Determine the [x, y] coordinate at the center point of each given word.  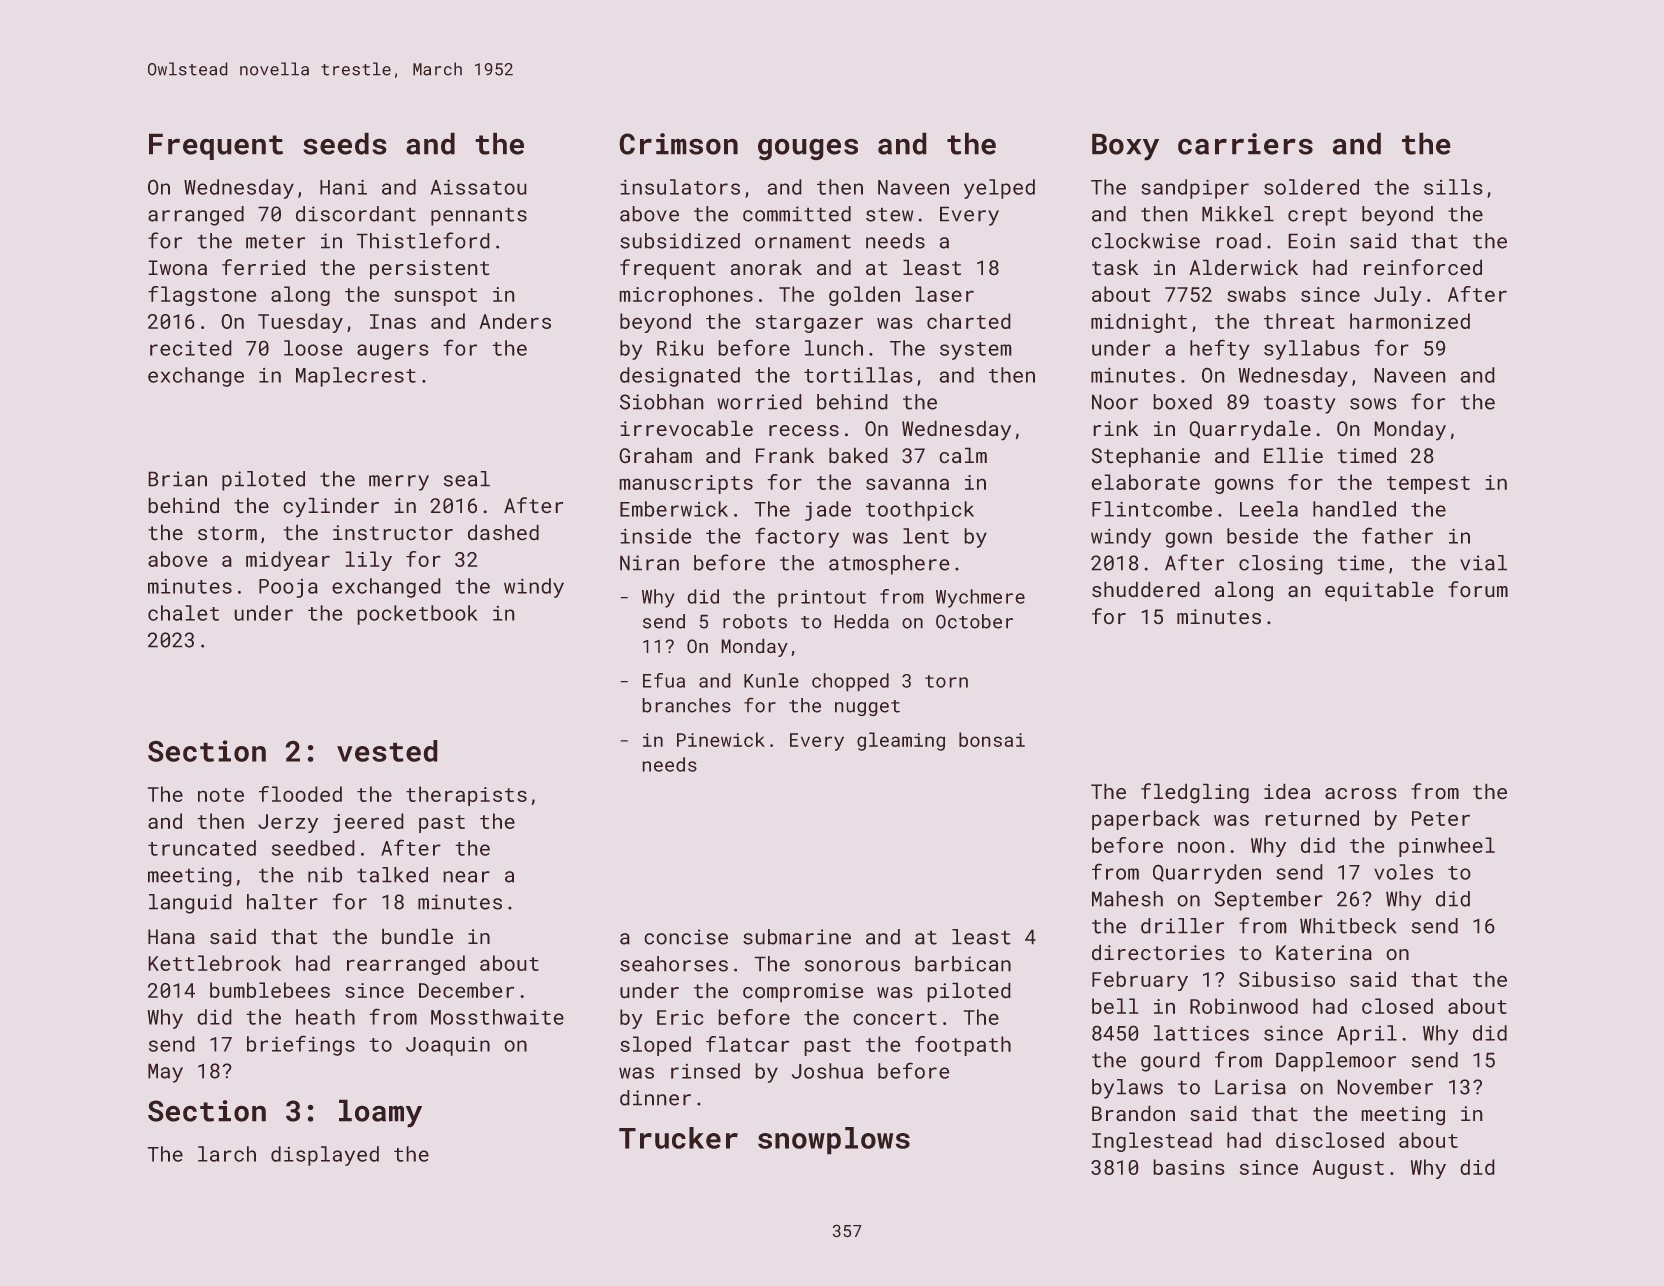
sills [1453, 187]
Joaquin [448, 1046]
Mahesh [1127, 899]
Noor [1115, 402]
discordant [356, 214]
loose [313, 348]
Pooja [288, 588]
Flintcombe [1152, 509]
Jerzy [288, 823]
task [1115, 267]
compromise [803, 992]
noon [1201, 847]
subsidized [680, 241]
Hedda [862, 621]
